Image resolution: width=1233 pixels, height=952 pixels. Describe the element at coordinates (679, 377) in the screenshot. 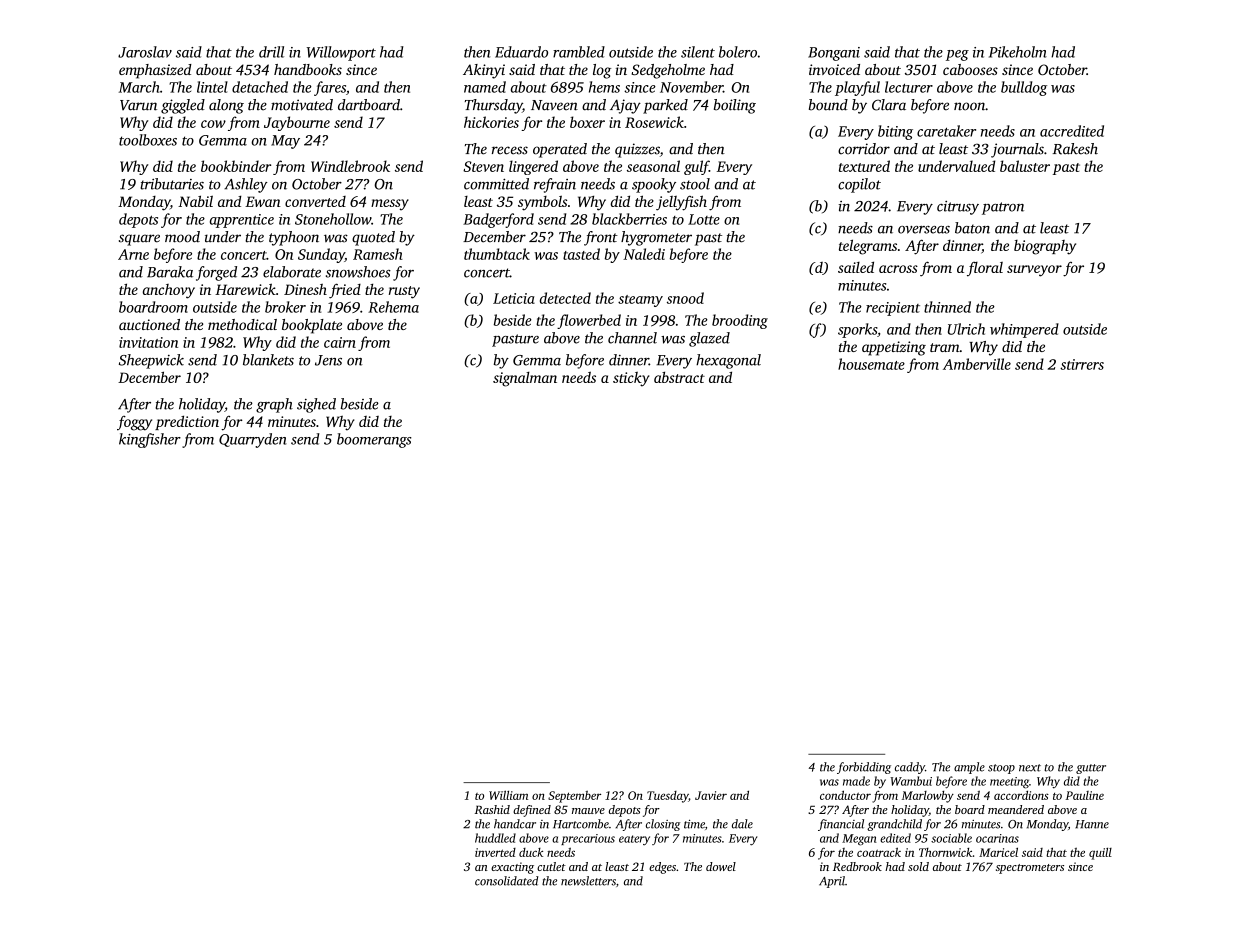

I see `abstract` at that location.
